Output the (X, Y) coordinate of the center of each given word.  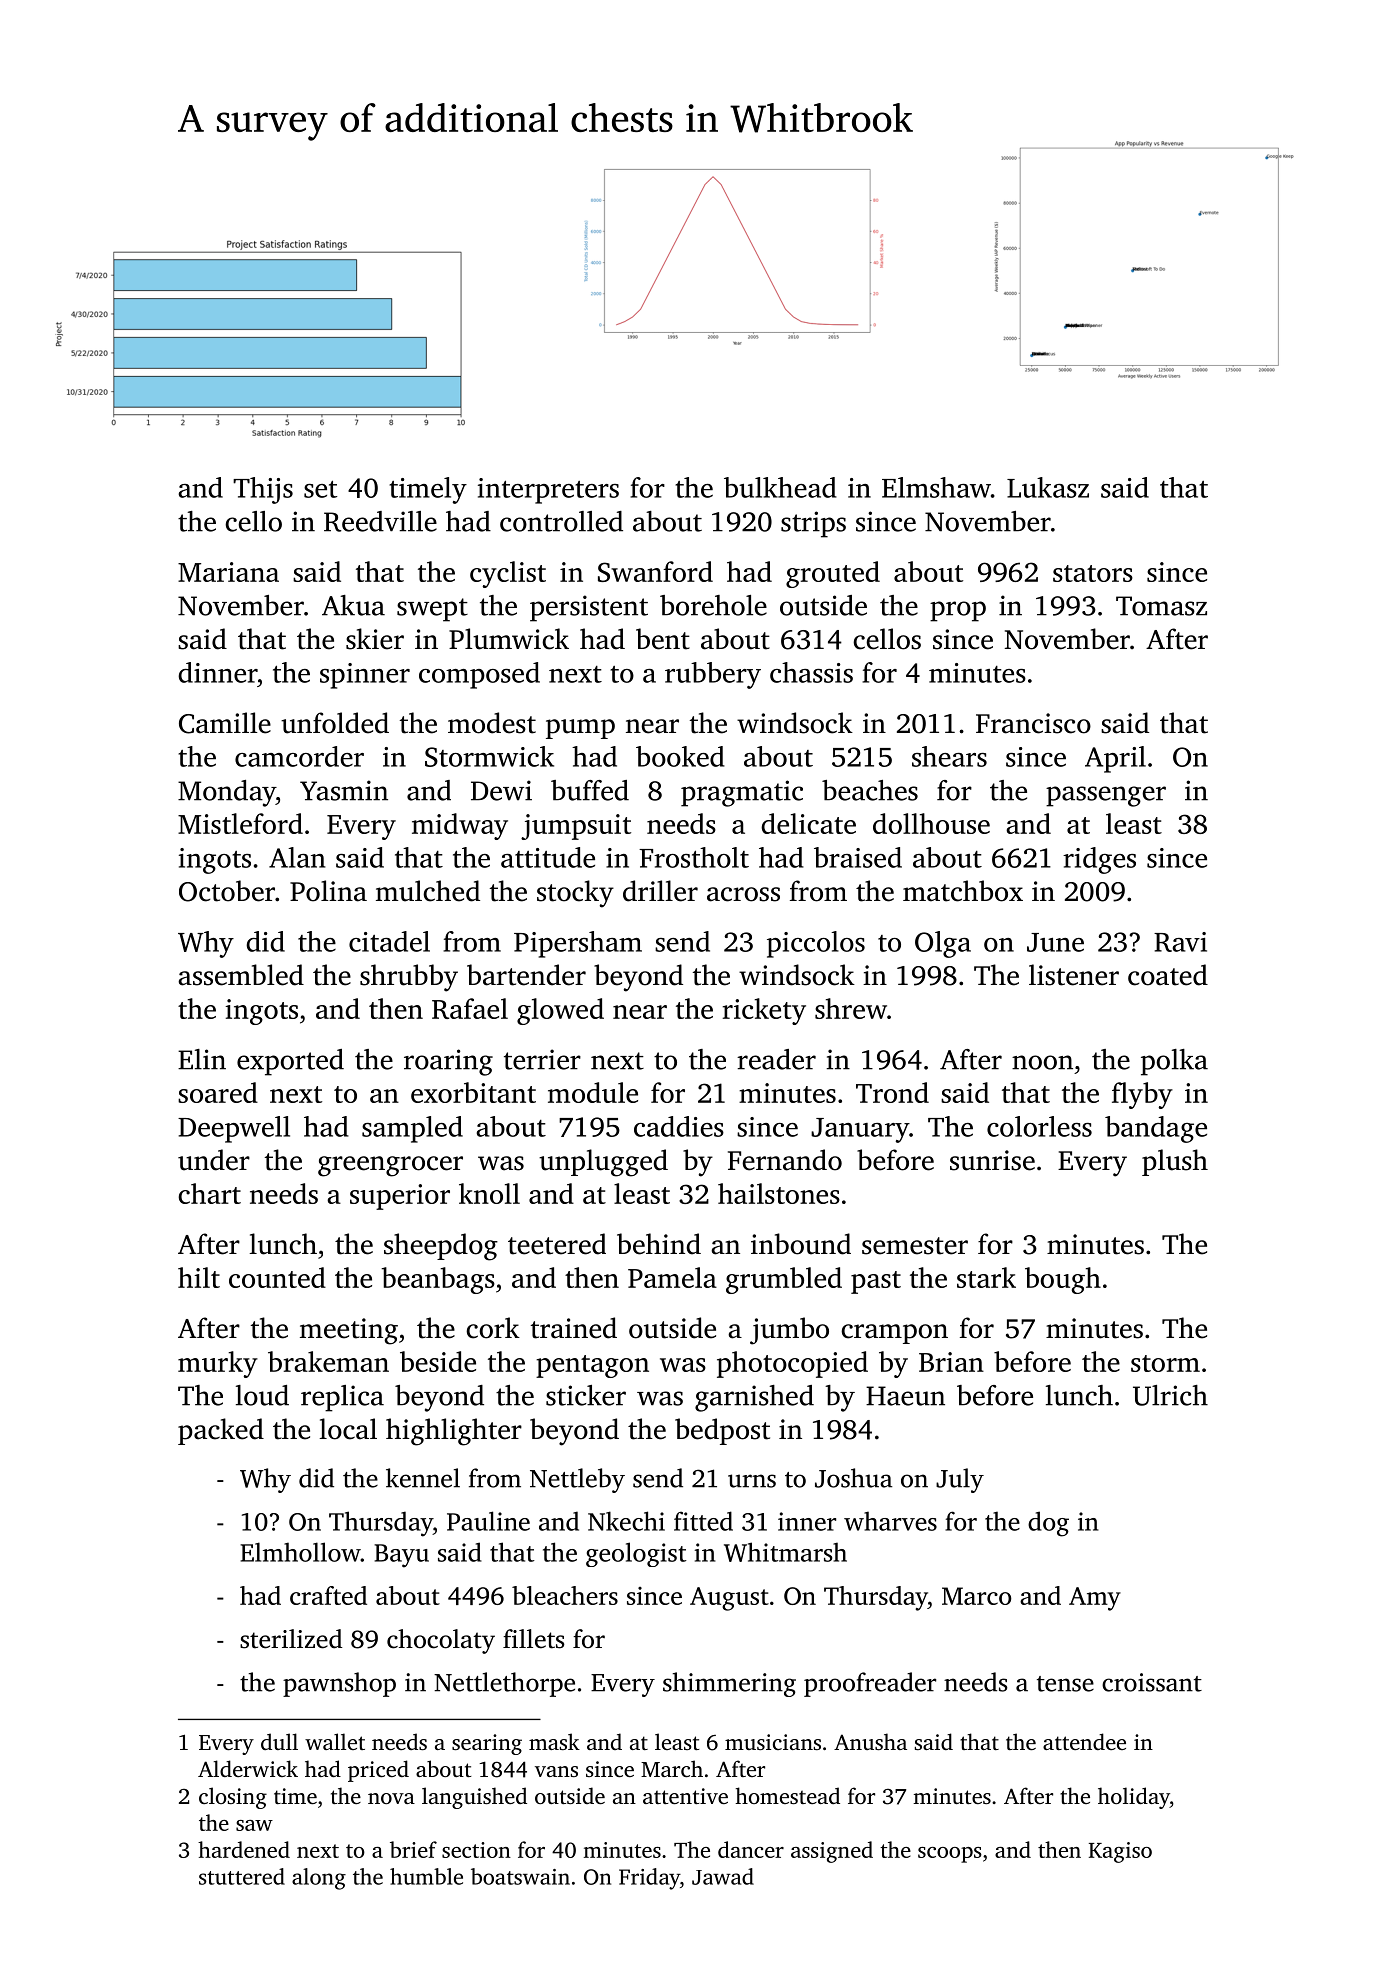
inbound (801, 1244)
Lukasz (1048, 487)
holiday (1134, 1798)
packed (221, 1431)
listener (1074, 975)
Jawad (723, 1876)
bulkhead (780, 487)
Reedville (380, 521)
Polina (328, 891)
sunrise (992, 1160)
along (319, 1879)
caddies (679, 1126)
